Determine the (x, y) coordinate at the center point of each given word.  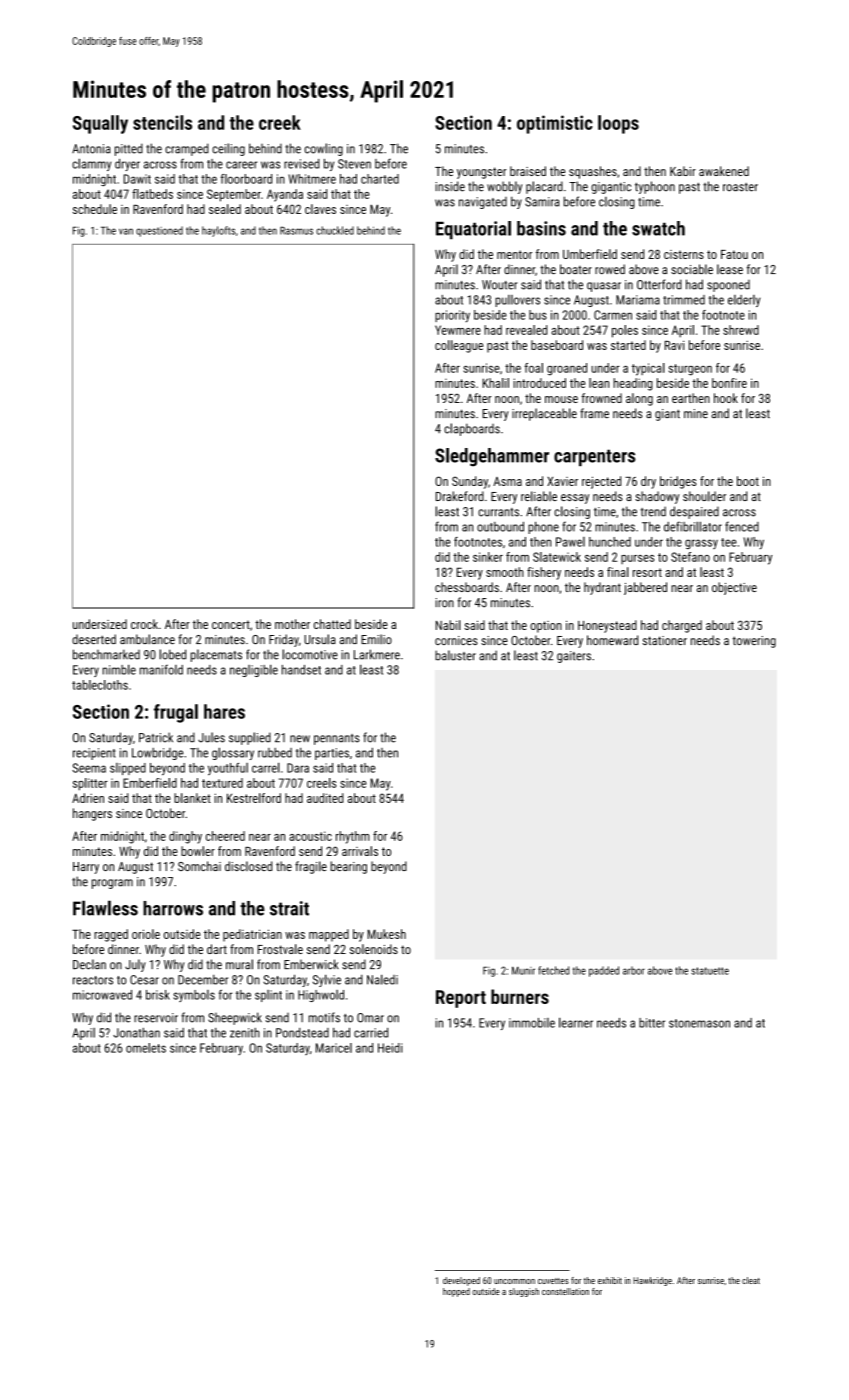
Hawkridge (652, 1281)
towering (754, 642)
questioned (159, 231)
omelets (146, 1048)
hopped (456, 1292)
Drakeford (460, 496)
